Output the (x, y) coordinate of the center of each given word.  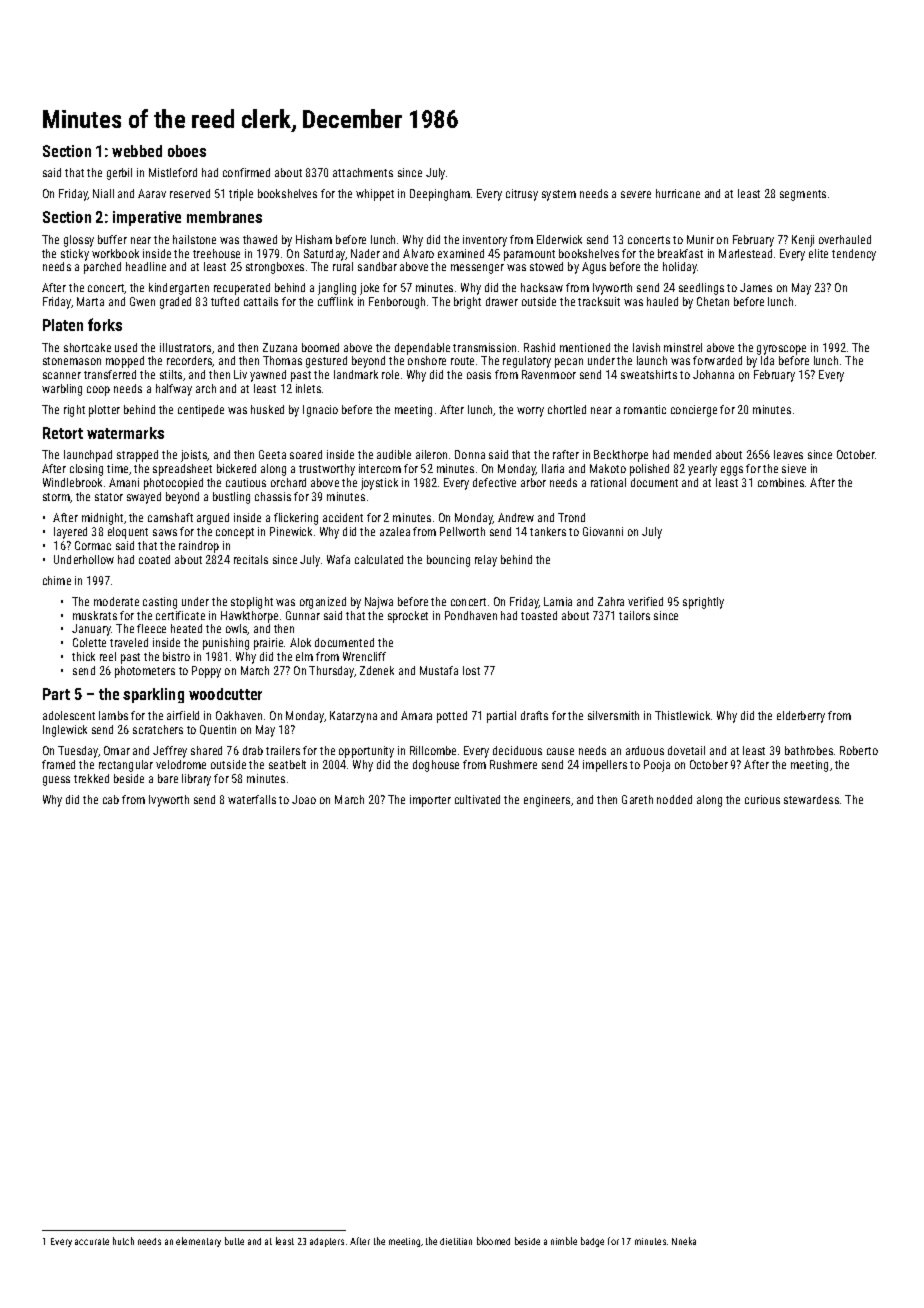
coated (154, 559)
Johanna (713, 374)
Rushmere (513, 764)
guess (56, 781)
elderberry (801, 717)
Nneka (684, 1241)
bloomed (493, 1241)
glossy (79, 241)
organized (323, 603)
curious (762, 799)
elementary (198, 1242)
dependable (422, 349)
